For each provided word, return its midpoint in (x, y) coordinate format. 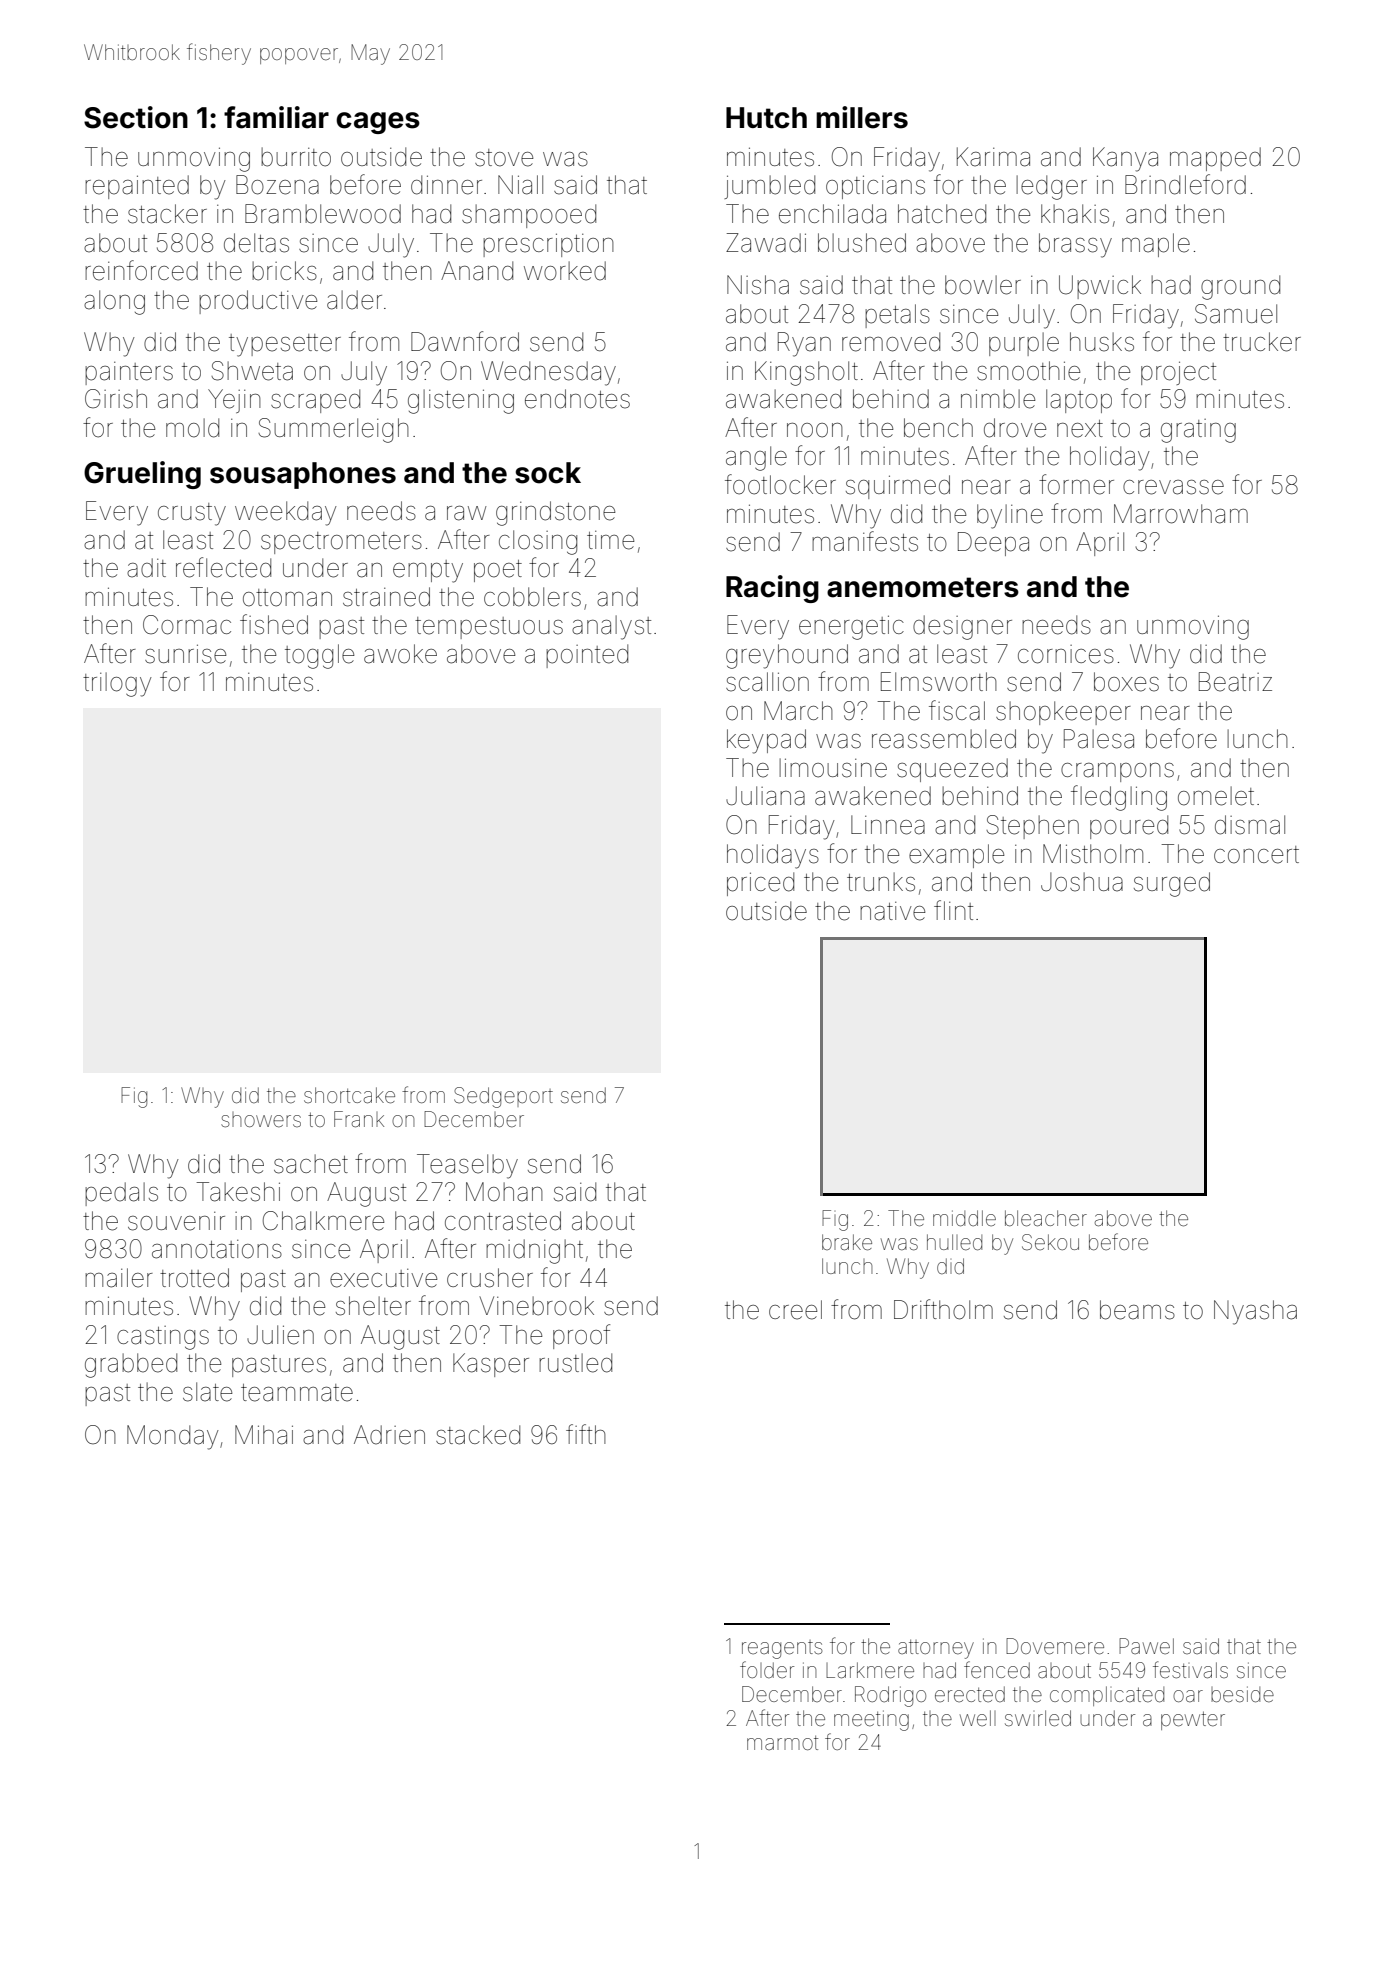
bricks (284, 271)
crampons (1117, 772)
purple (1024, 344)
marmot (782, 1743)
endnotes (577, 399)
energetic (851, 627)
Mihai (264, 1435)
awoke (400, 654)
